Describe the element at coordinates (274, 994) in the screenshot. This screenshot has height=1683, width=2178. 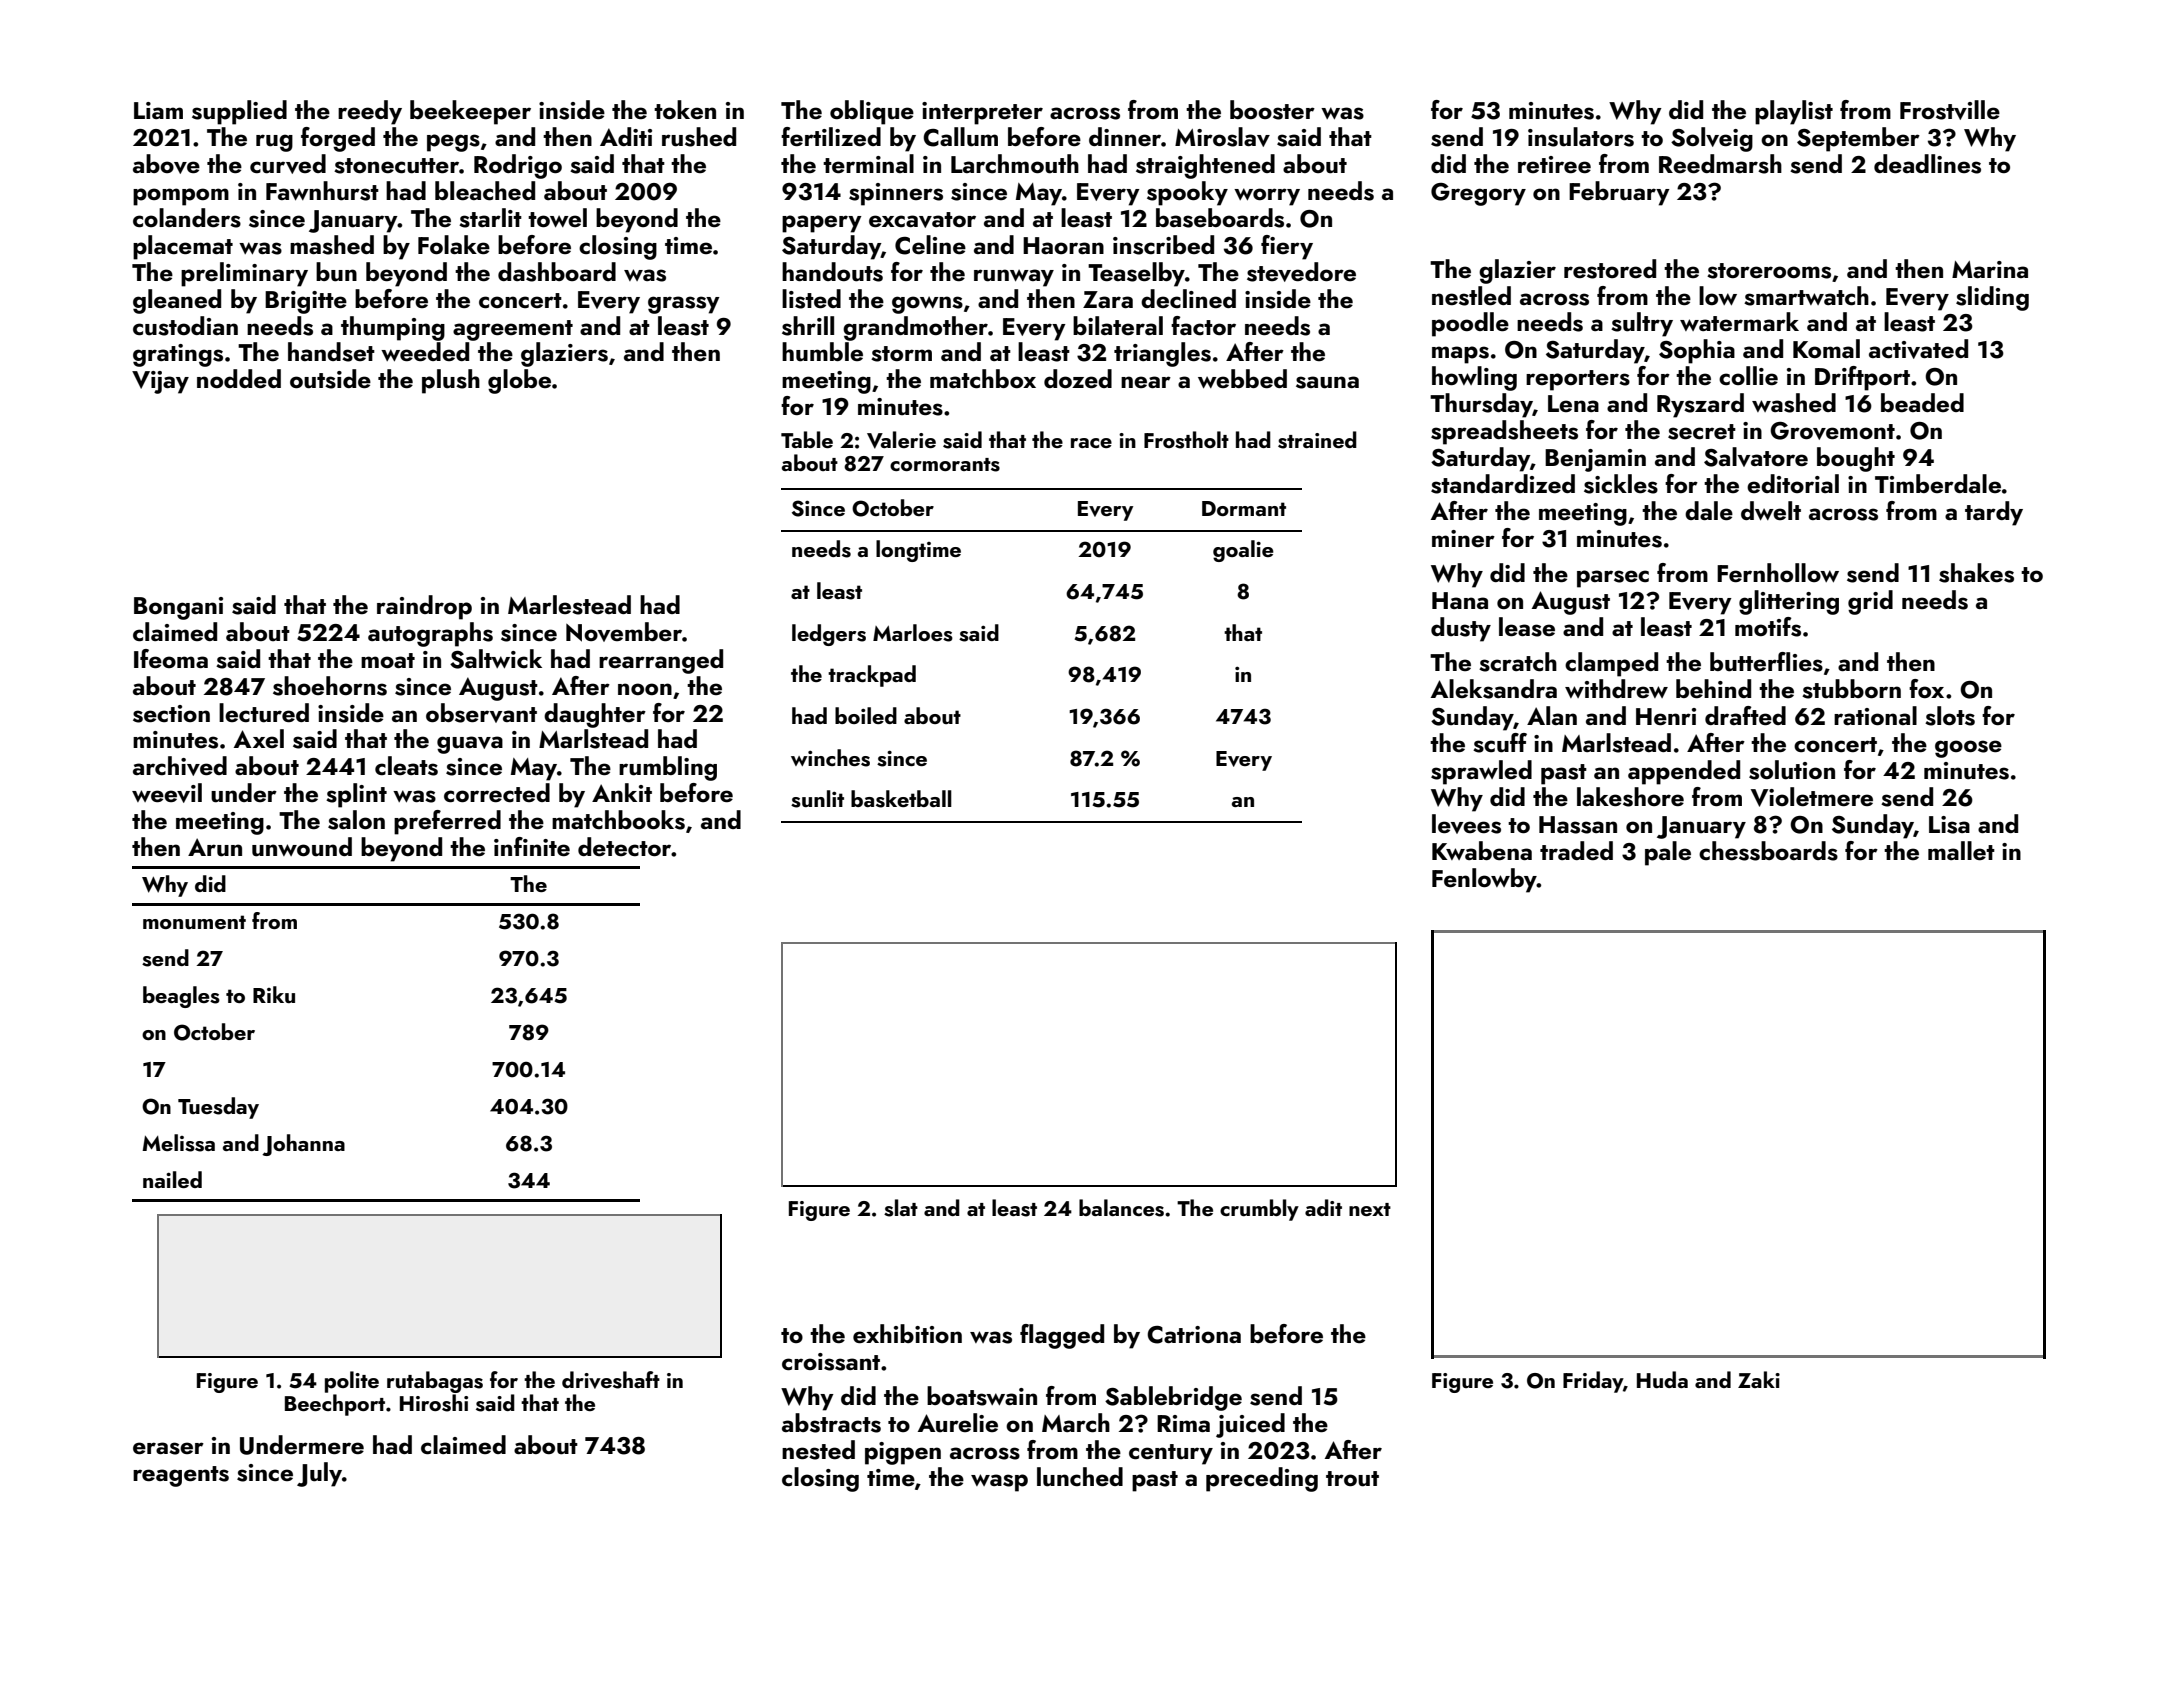
I see `Riku` at that location.
